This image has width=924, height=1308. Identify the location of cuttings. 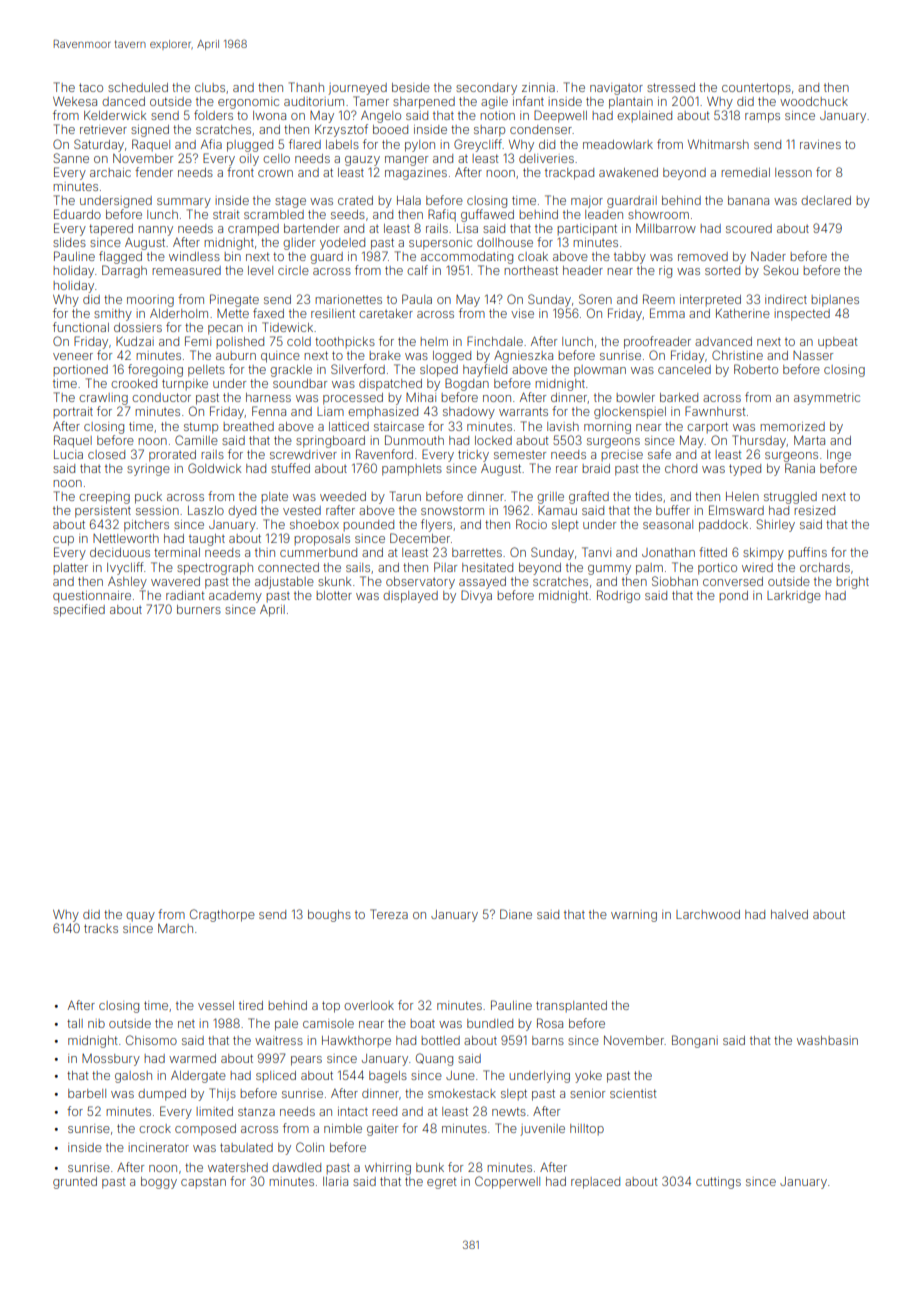
(718, 1183).
